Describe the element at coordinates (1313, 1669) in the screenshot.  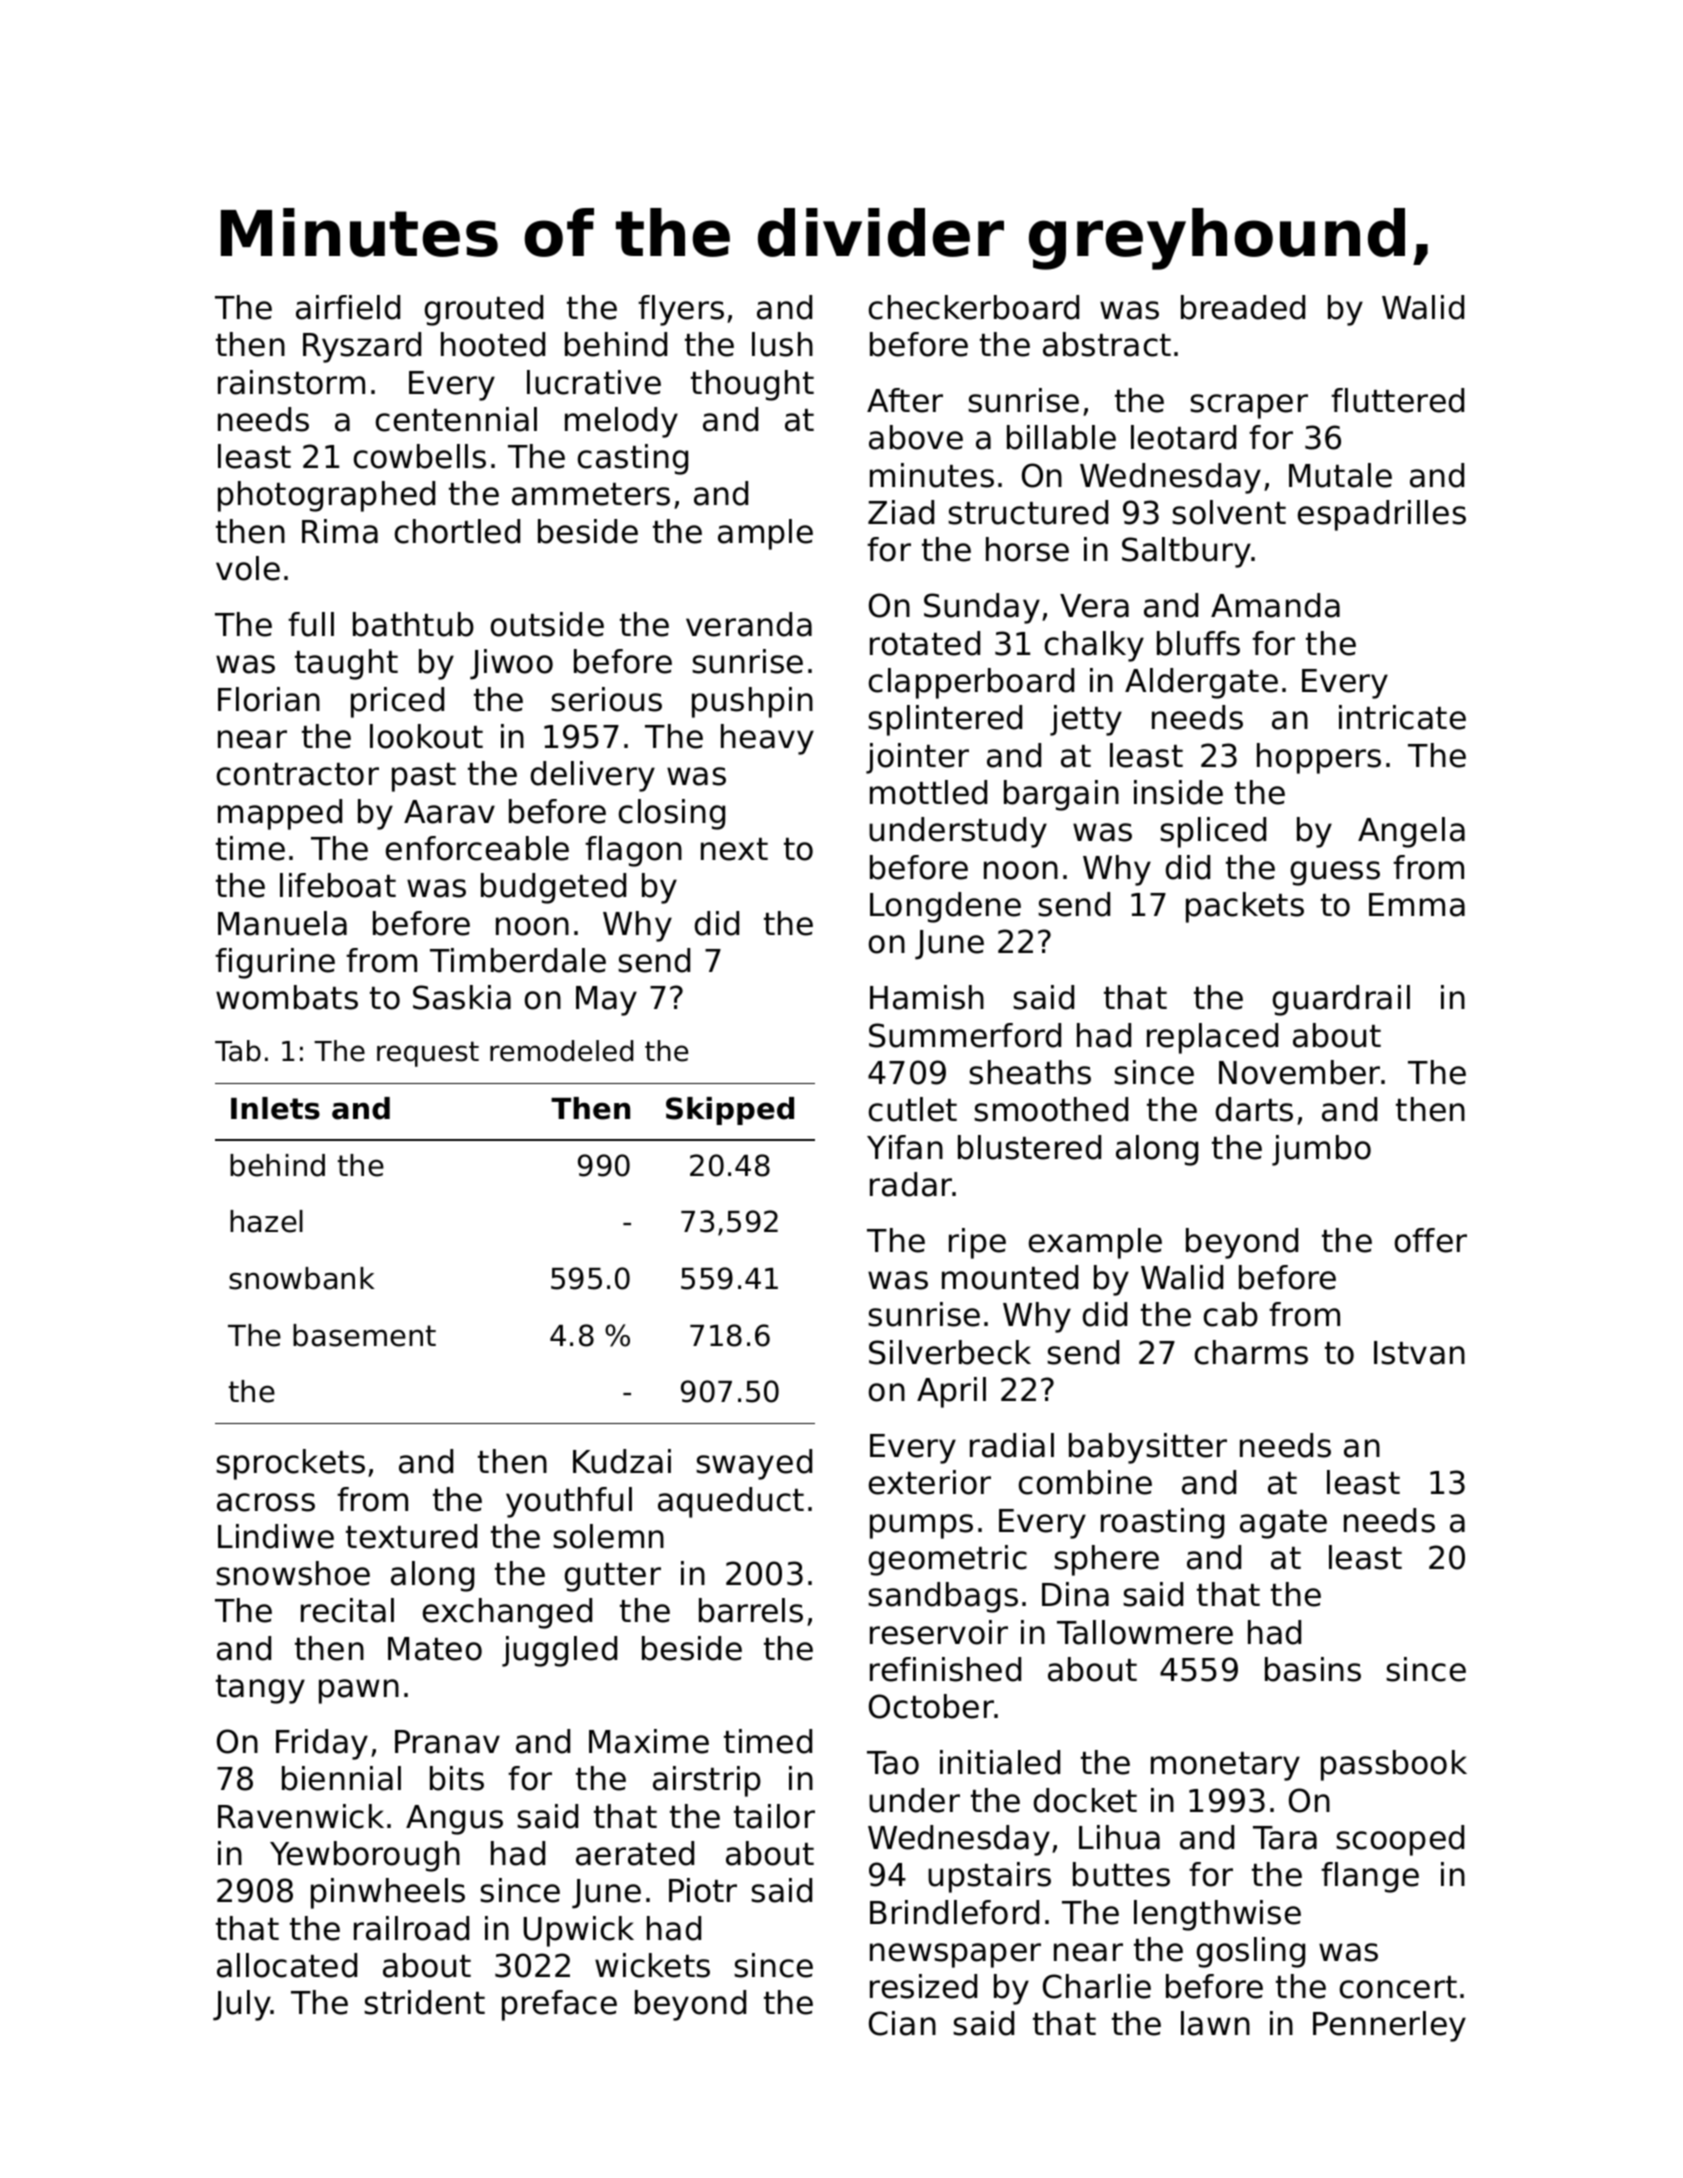
I see `basins` at that location.
